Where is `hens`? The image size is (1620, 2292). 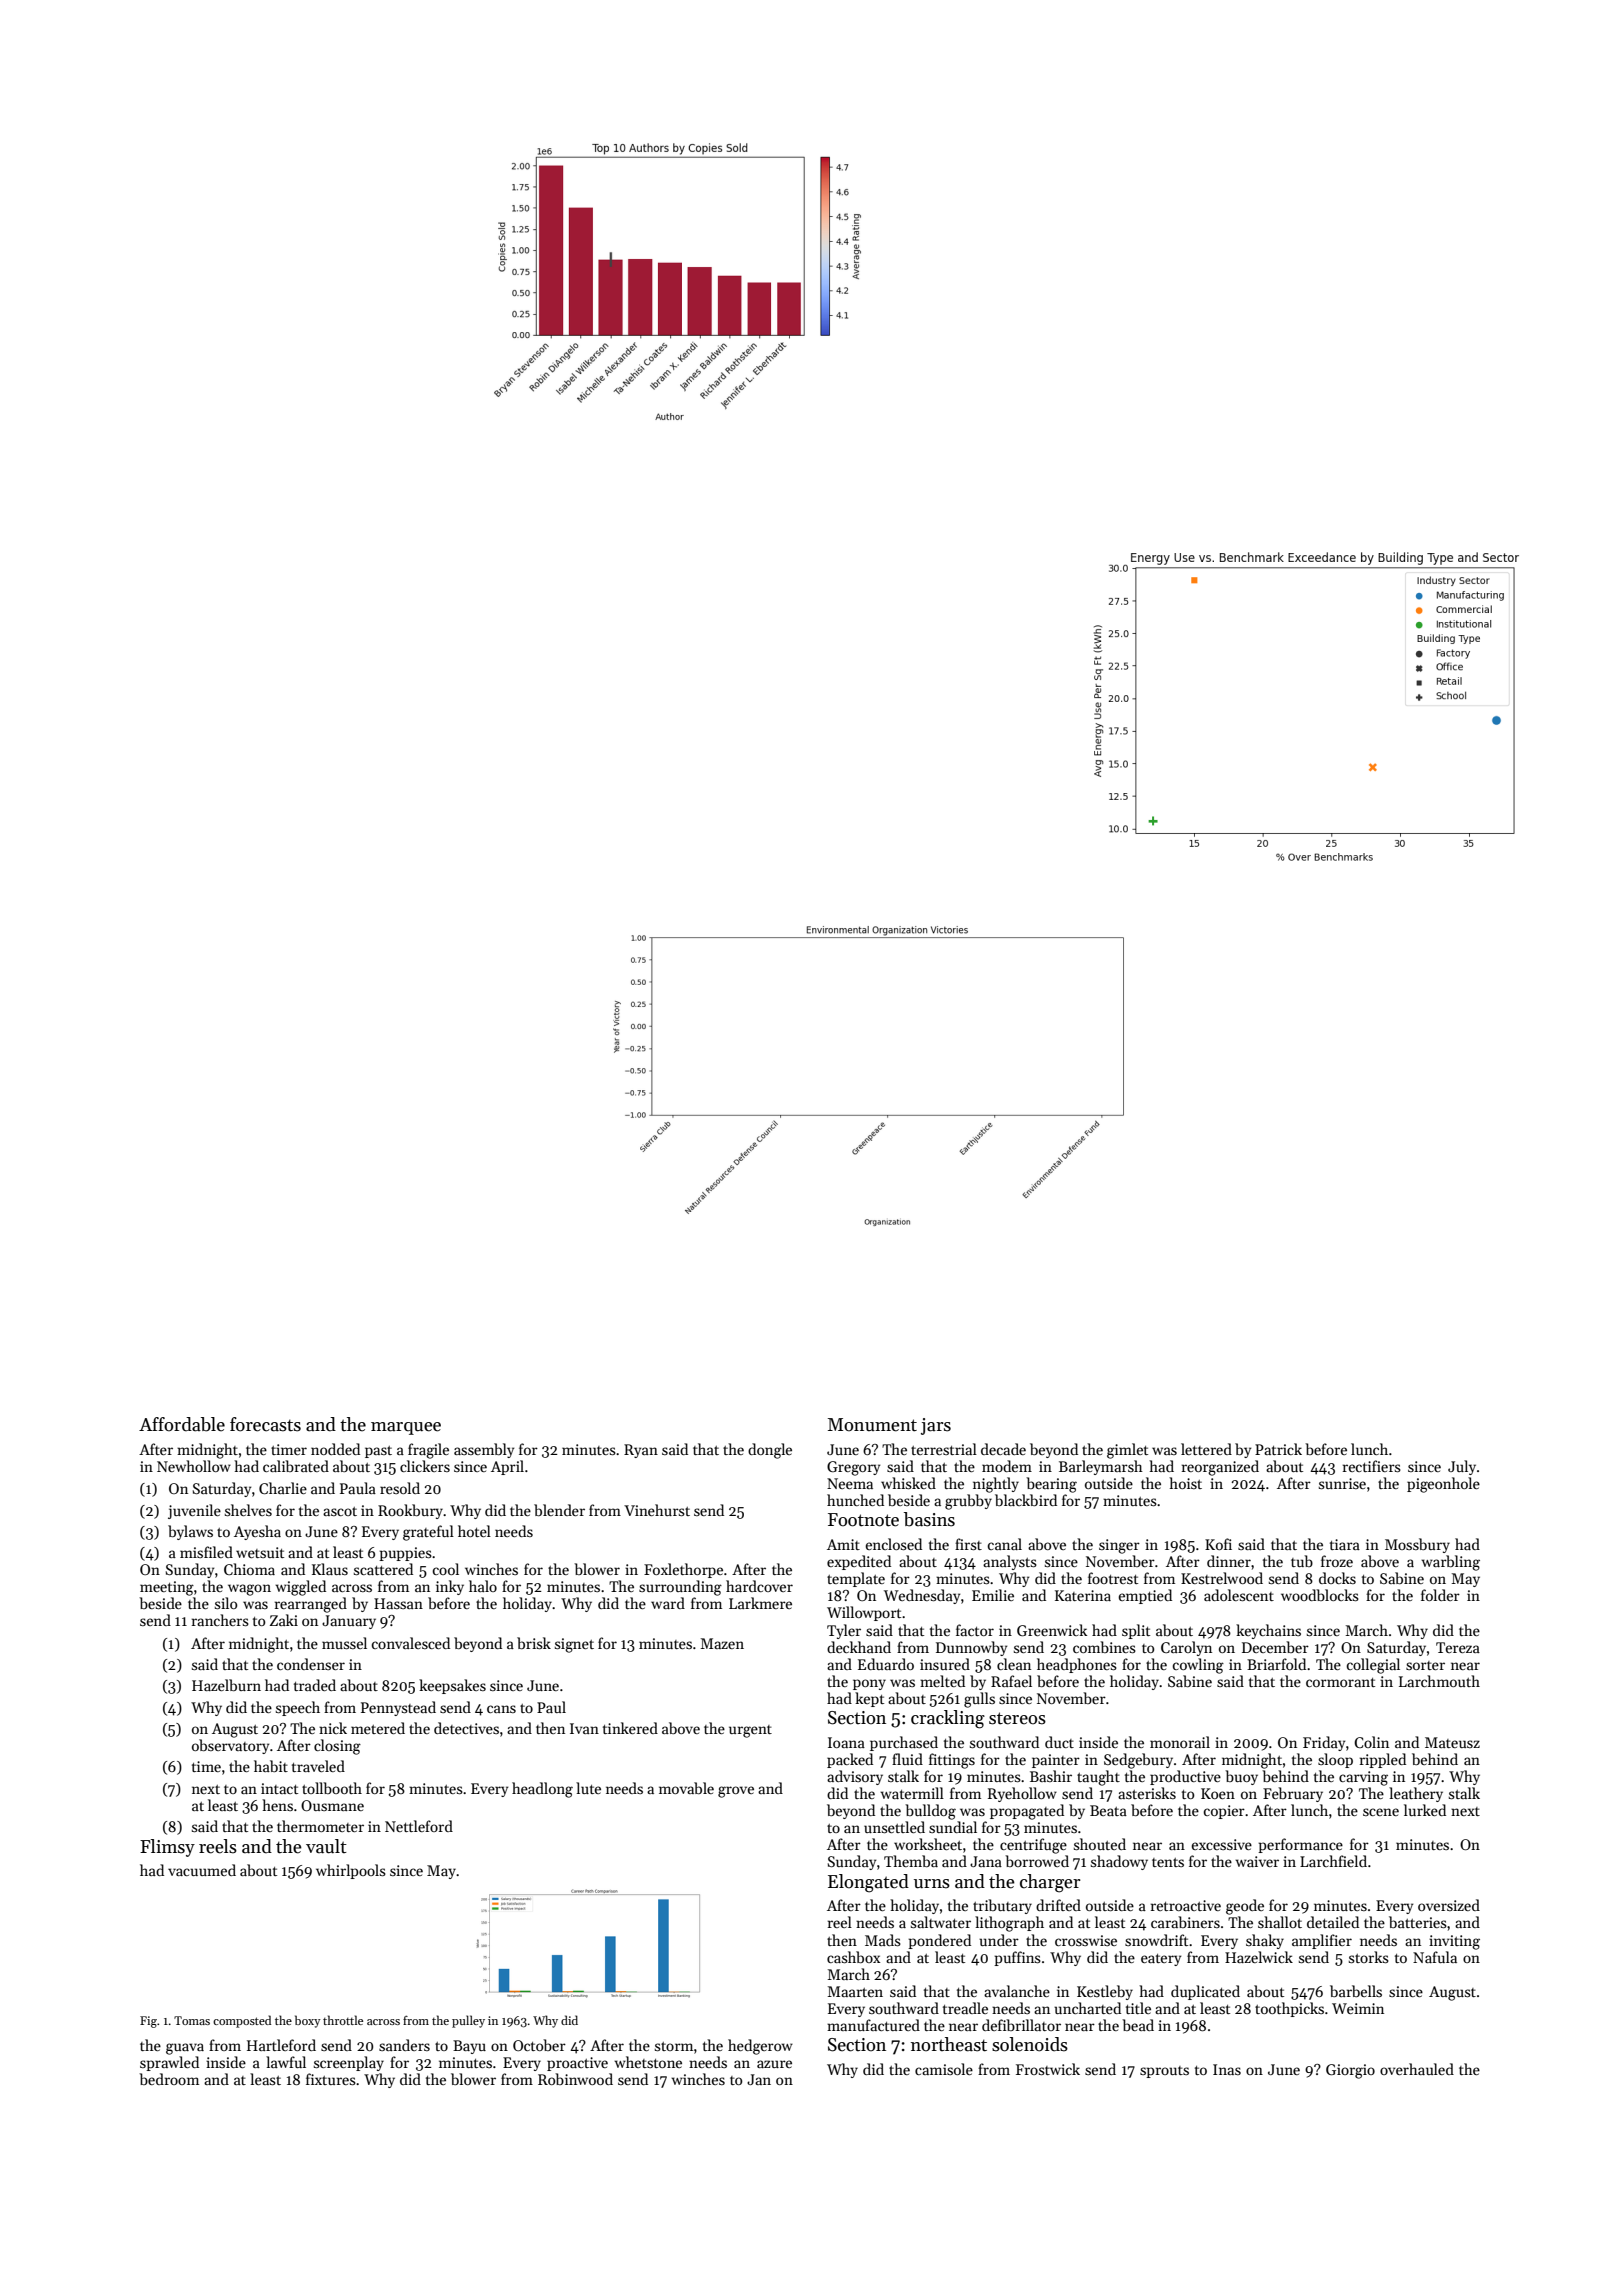 hens is located at coordinates (277, 1805).
